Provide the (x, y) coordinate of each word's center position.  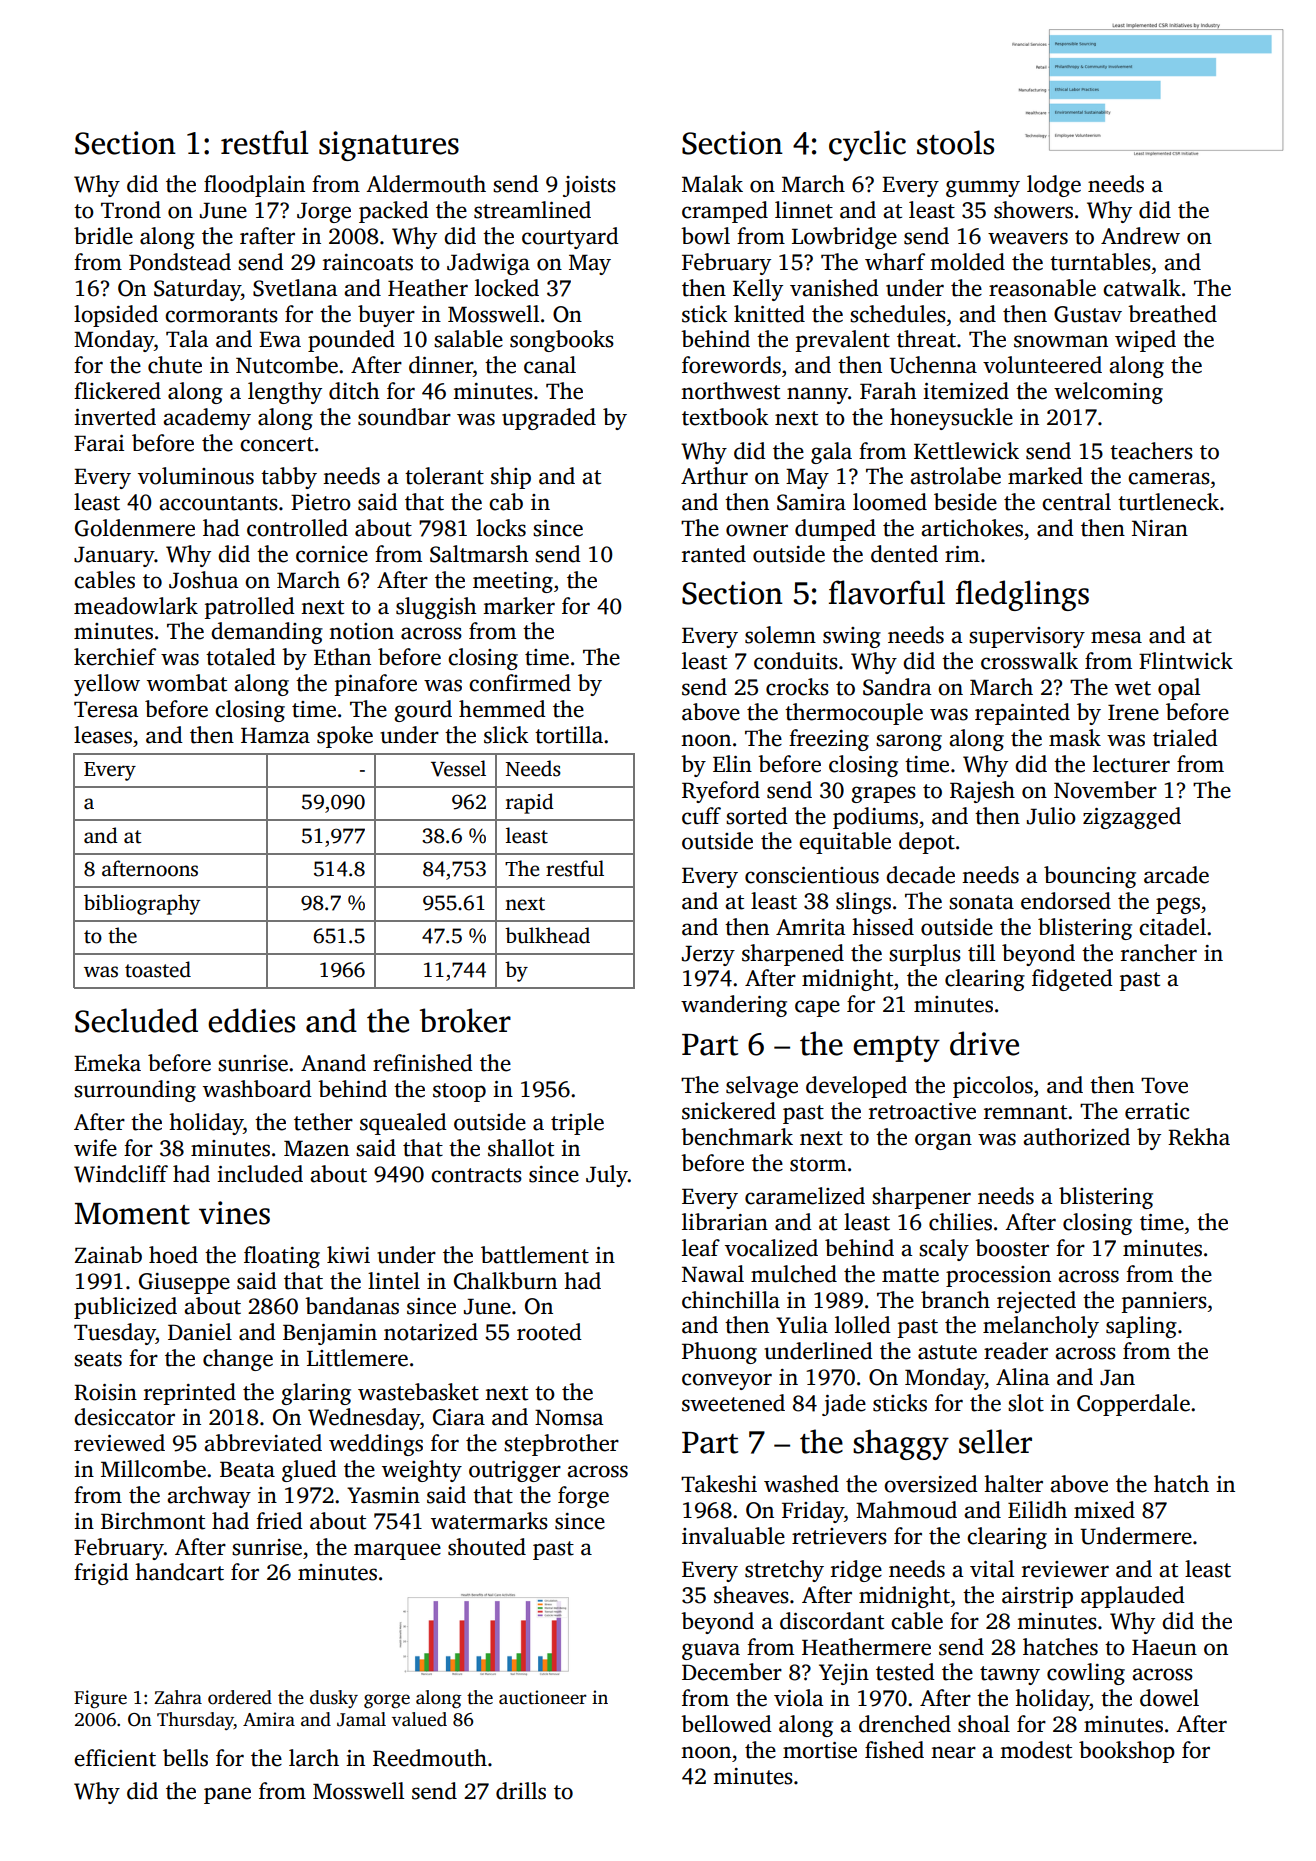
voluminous (196, 476)
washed (801, 1484)
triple (577, 1124)
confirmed (520, 683)
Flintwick (1186, 661)
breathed (1172, 314)
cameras (1169, 478)
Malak (712, 184)
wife (95, 1148)
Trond (131, 210)
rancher (1159, 953)
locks (501, 528)
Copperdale (1133, 1405)
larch (314, 1758)
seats (98, 1359)
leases (103, 735)
